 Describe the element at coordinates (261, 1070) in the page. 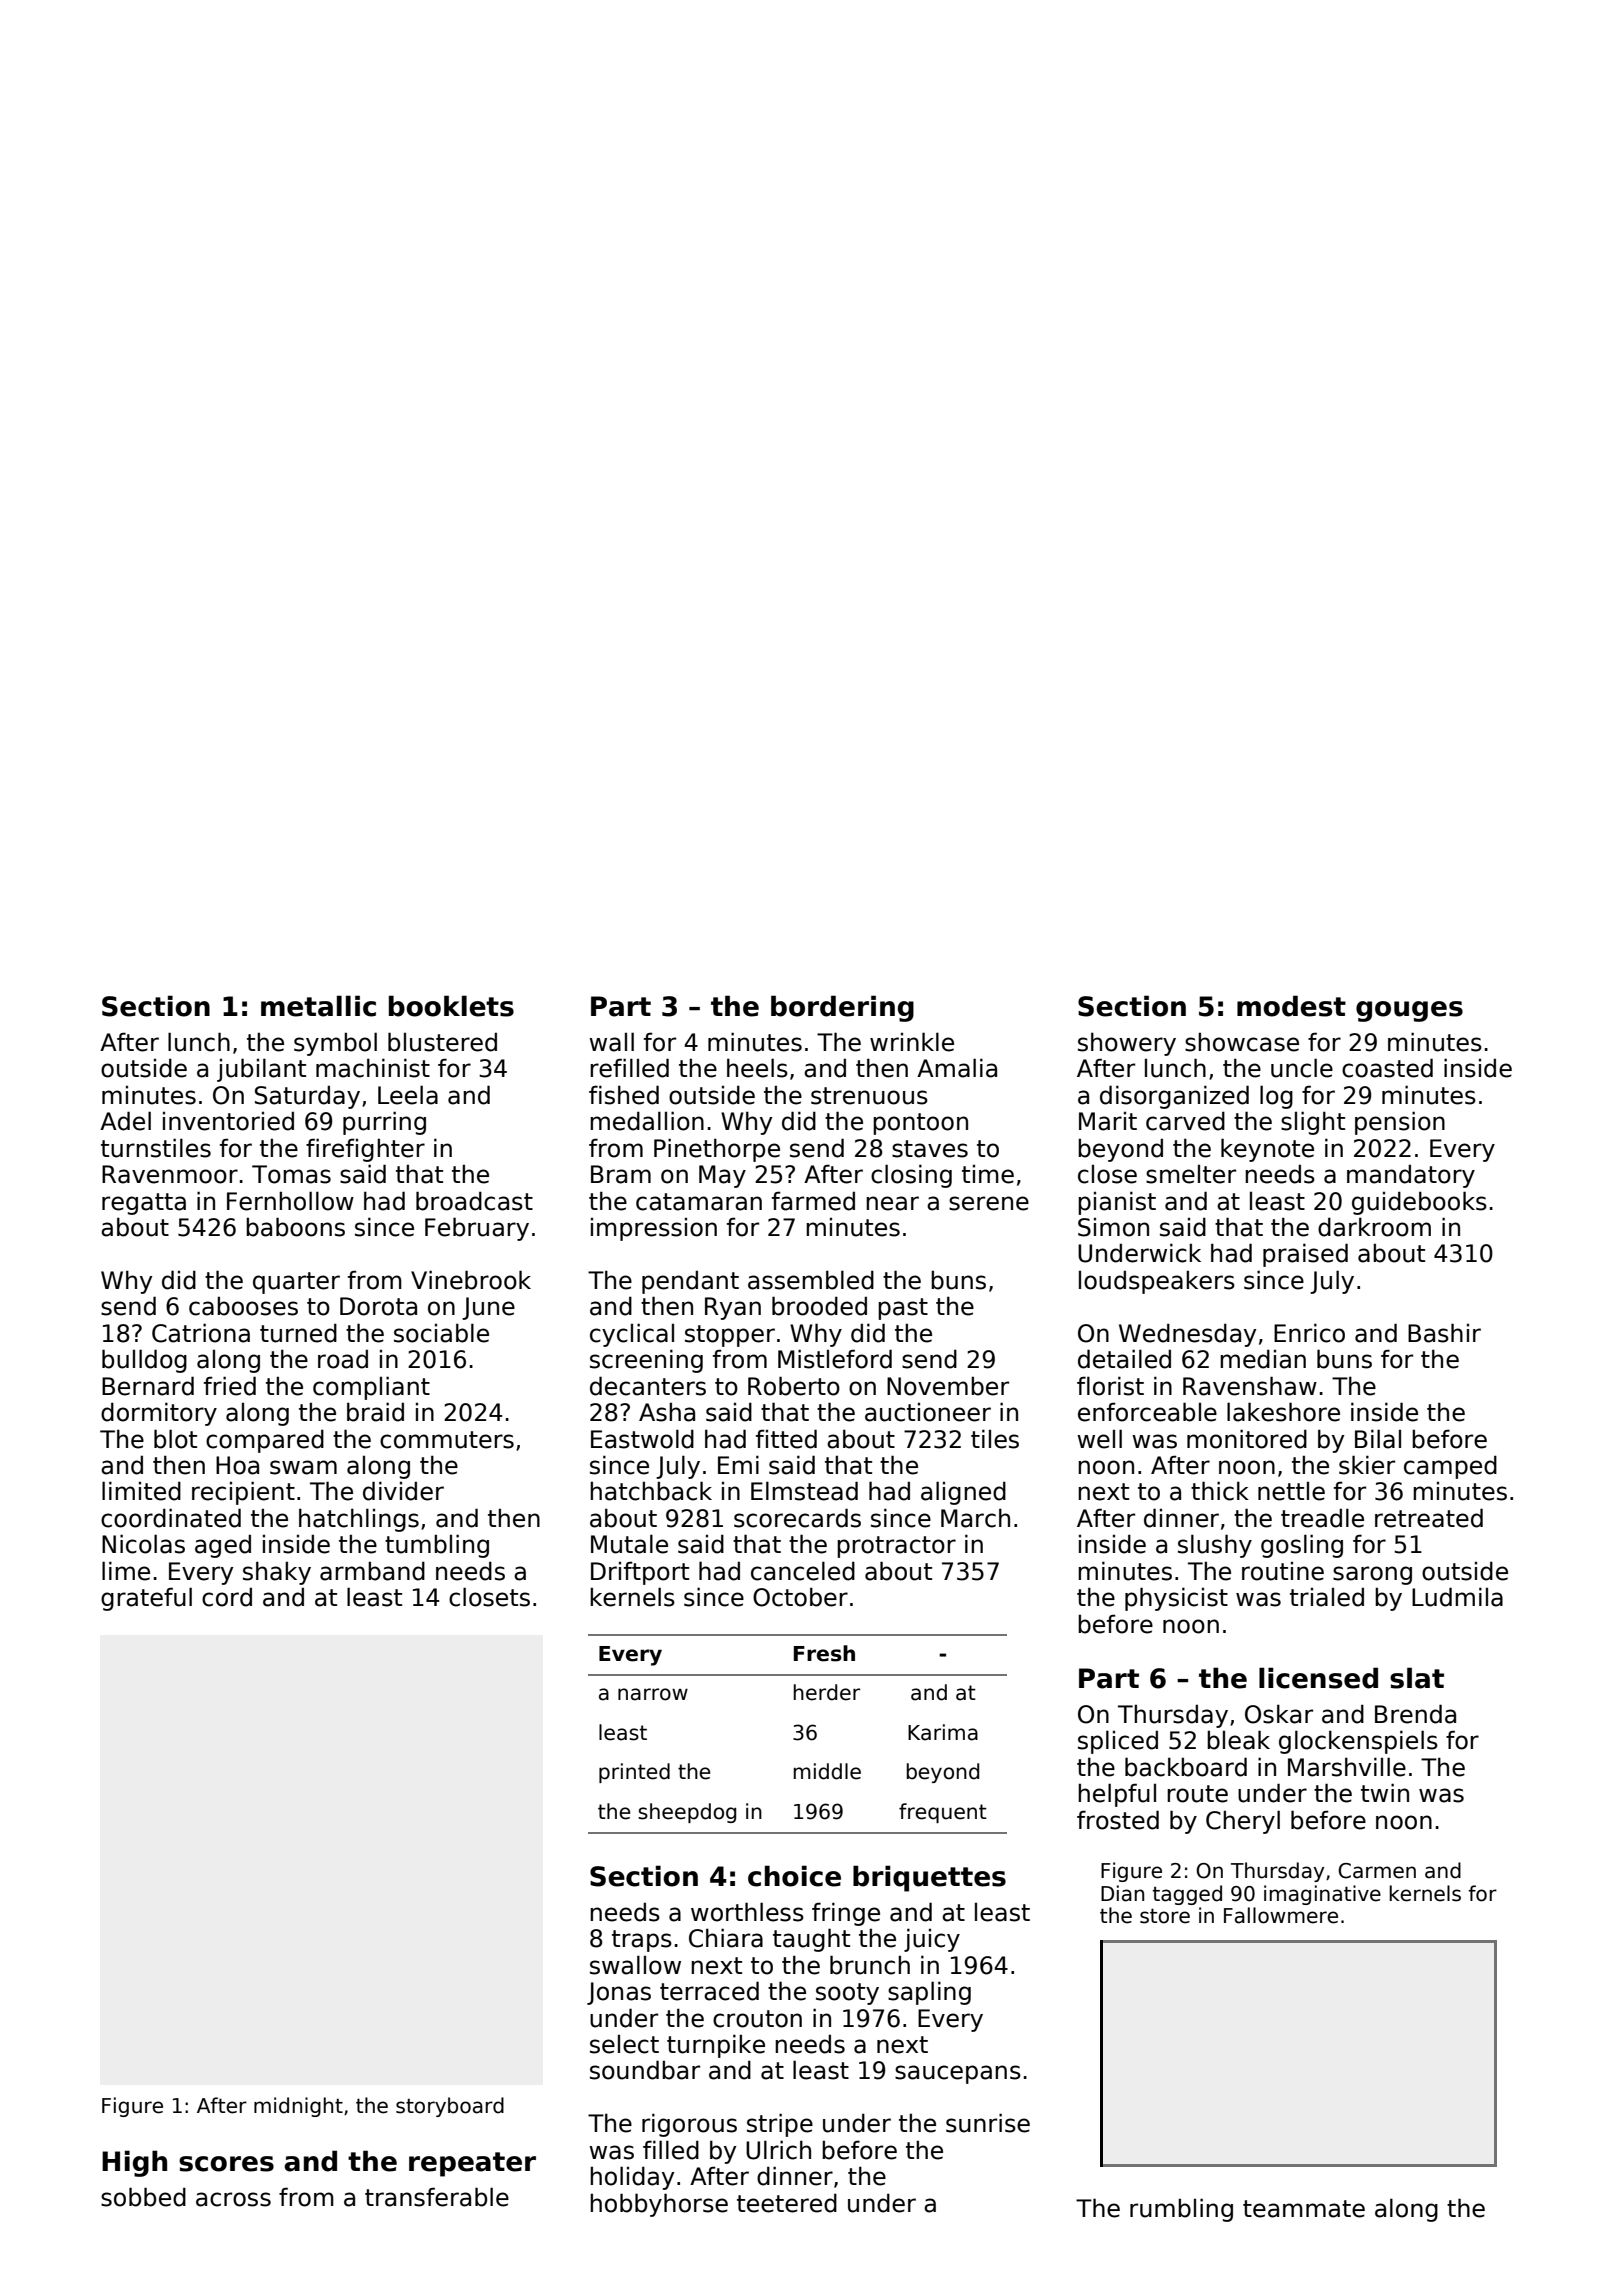

I see `jubilant` at that location.
